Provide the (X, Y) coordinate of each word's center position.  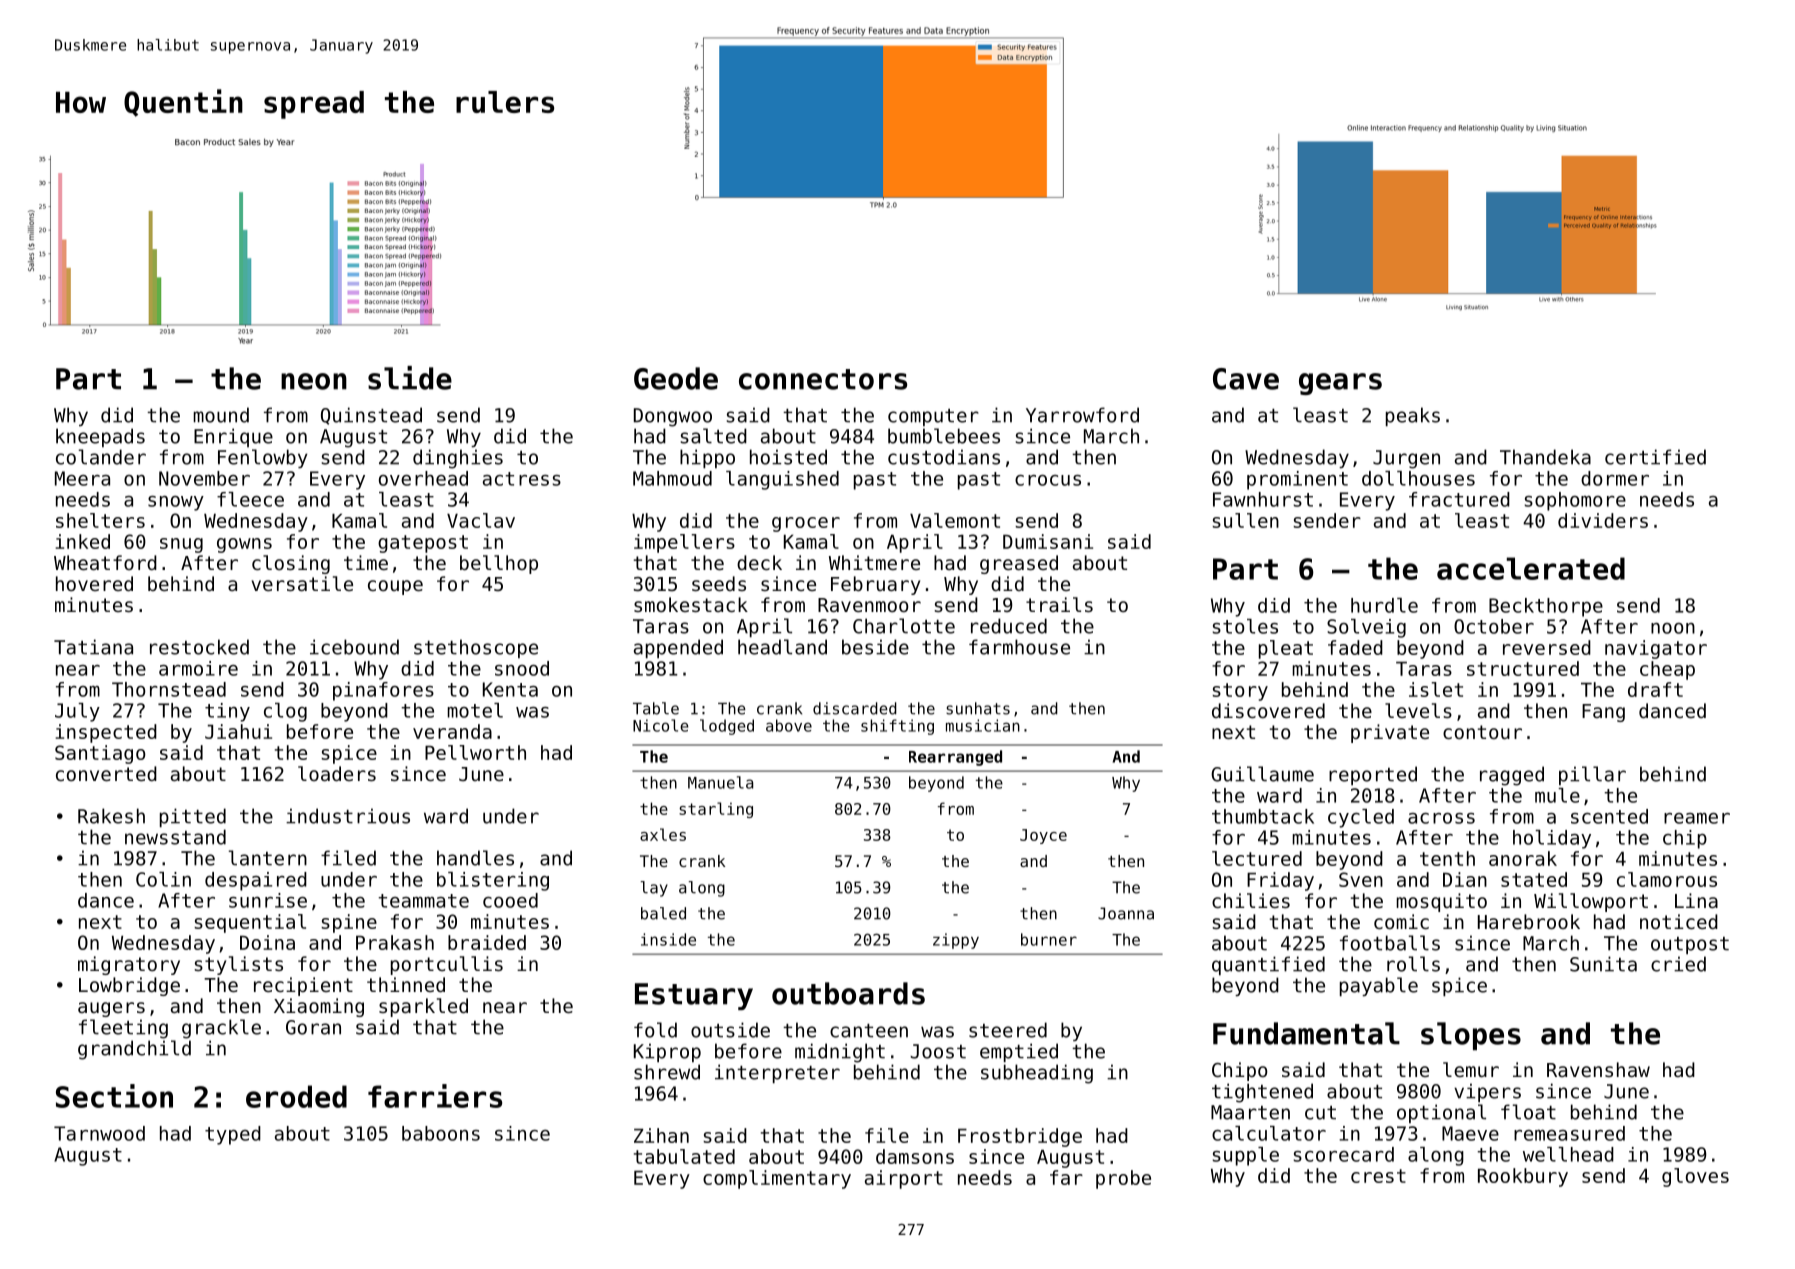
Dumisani (1048, 541)
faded (1355, 647)
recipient (303, 986)
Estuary (694, 996)
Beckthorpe (1546, 607)
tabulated (684, 1156)
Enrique (233, 438)
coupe (395, 587)
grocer (806, 524)
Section (114, 1096)
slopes (1471, 1036)
